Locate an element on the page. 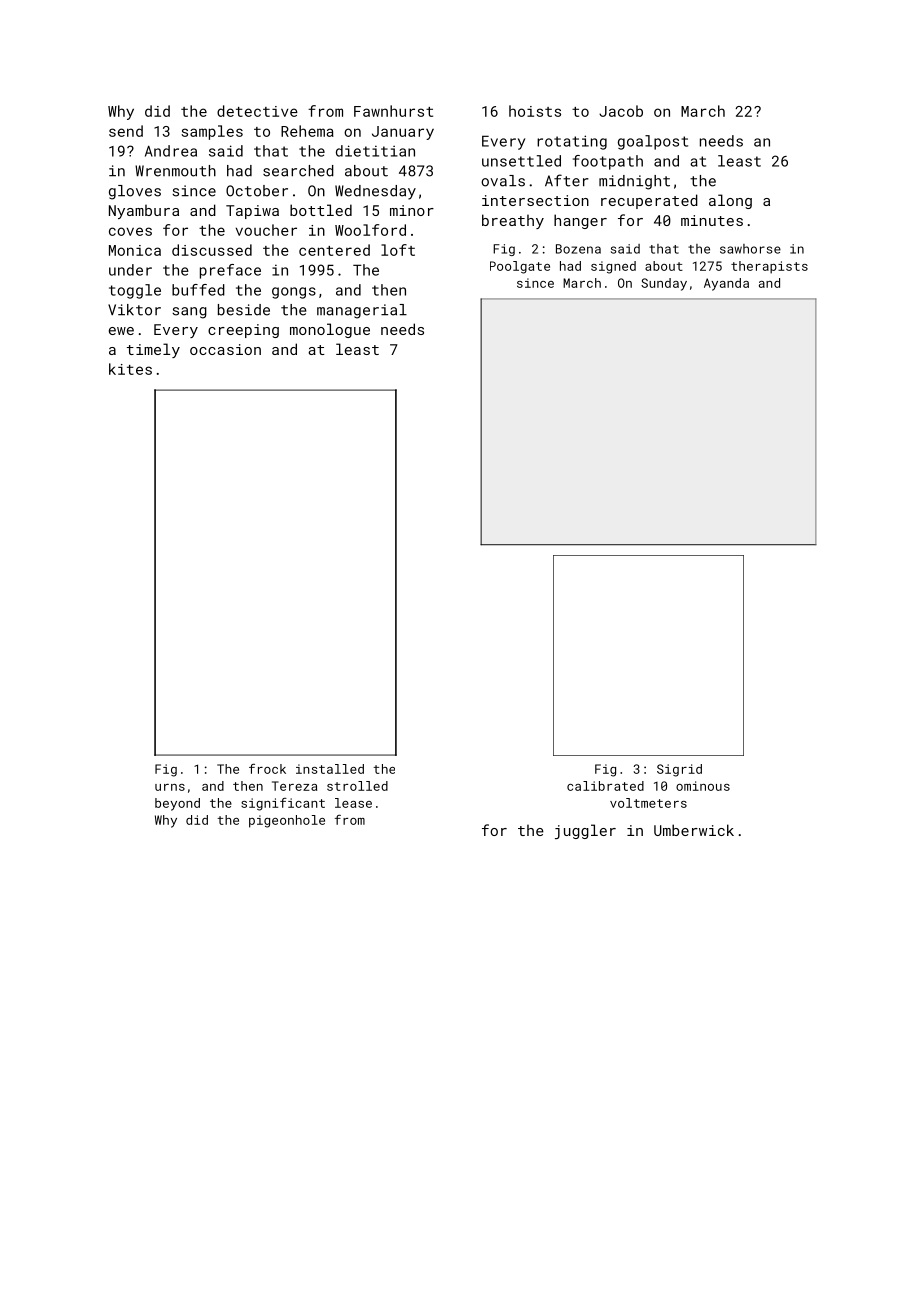 The width and height of the page is (924, 1308). pigeonhole is located at coordinates (287, 821).
